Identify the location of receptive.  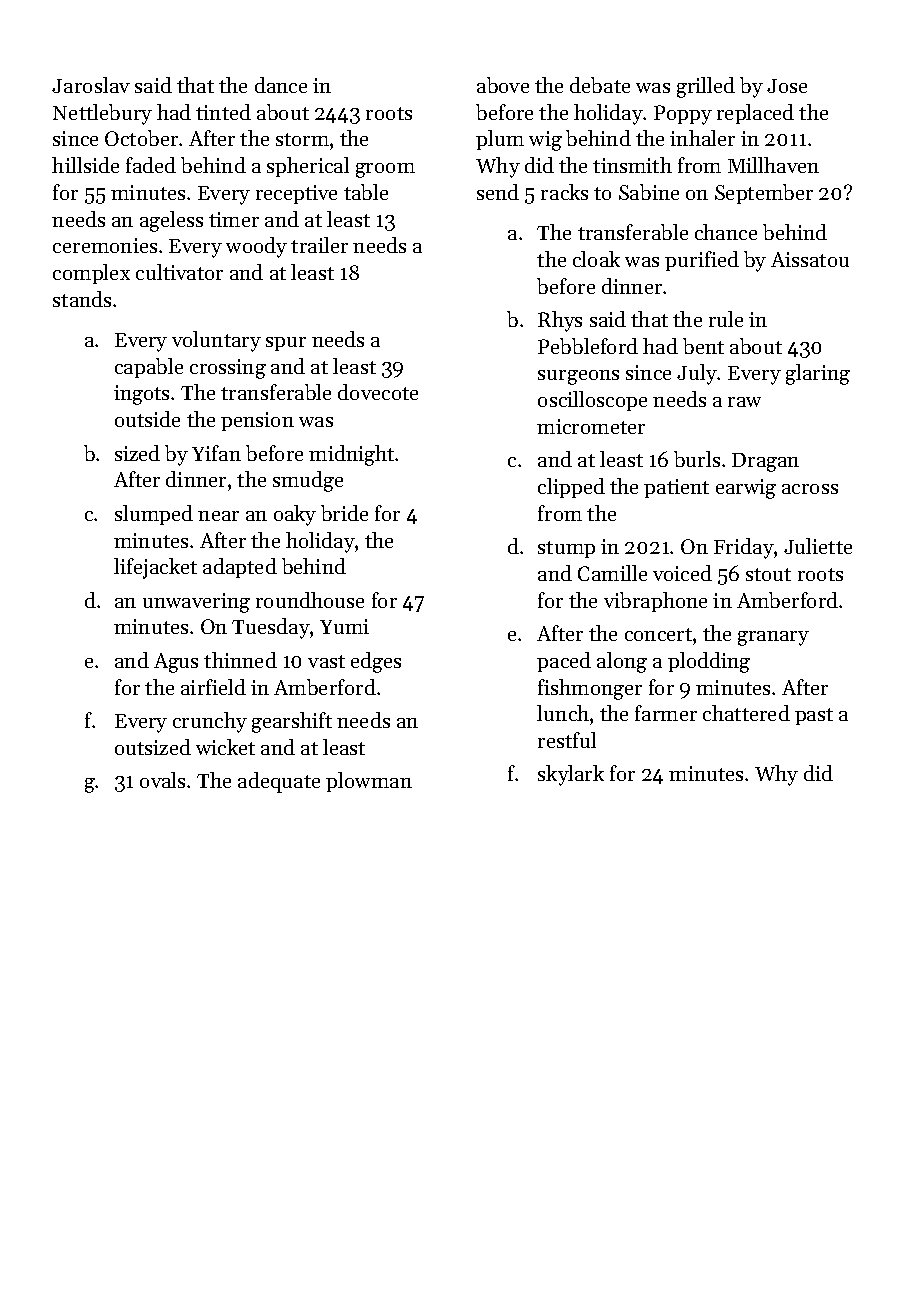
(296, 194).
